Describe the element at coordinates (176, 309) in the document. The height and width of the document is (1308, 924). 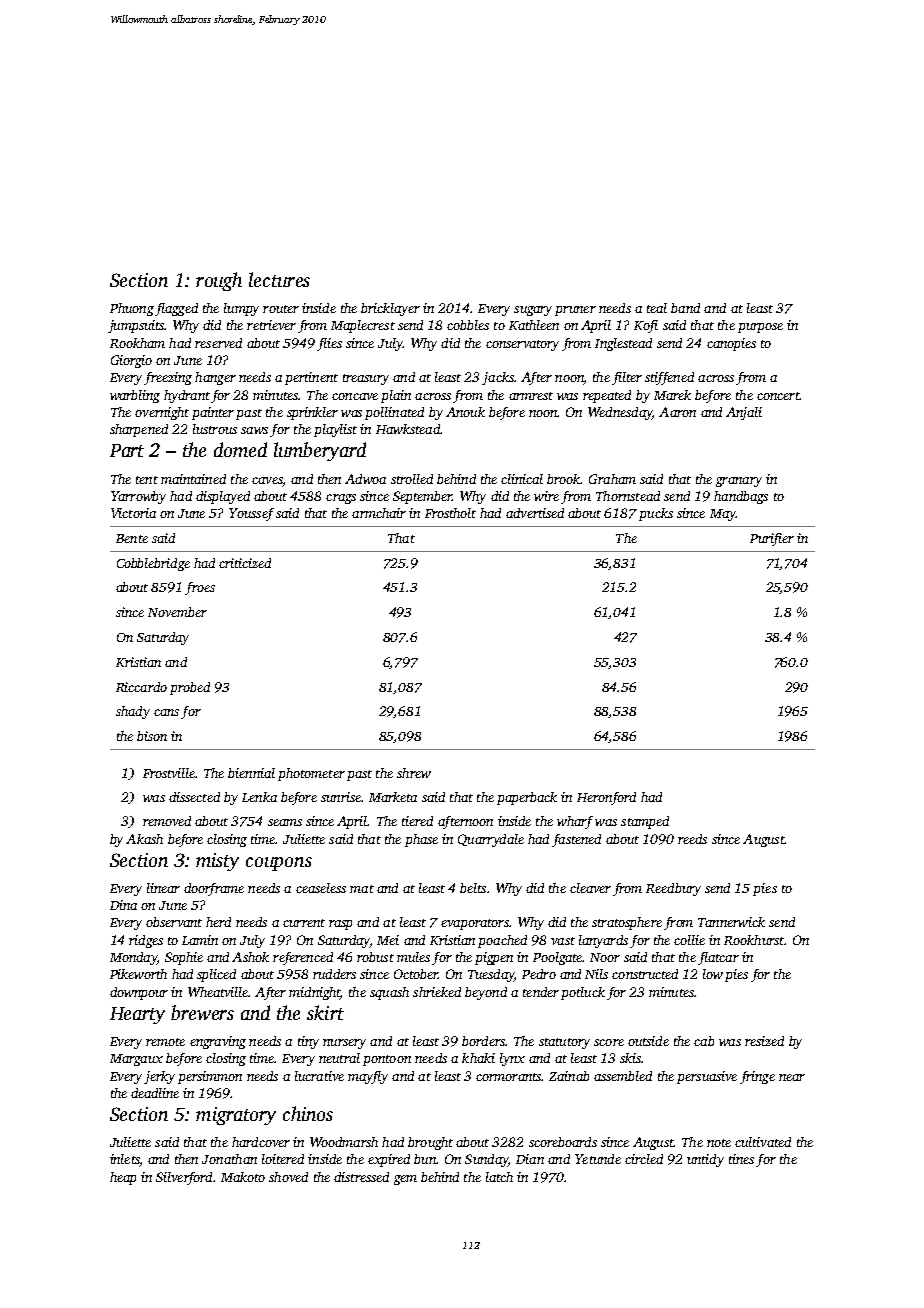
I see `flagged` at that location.
